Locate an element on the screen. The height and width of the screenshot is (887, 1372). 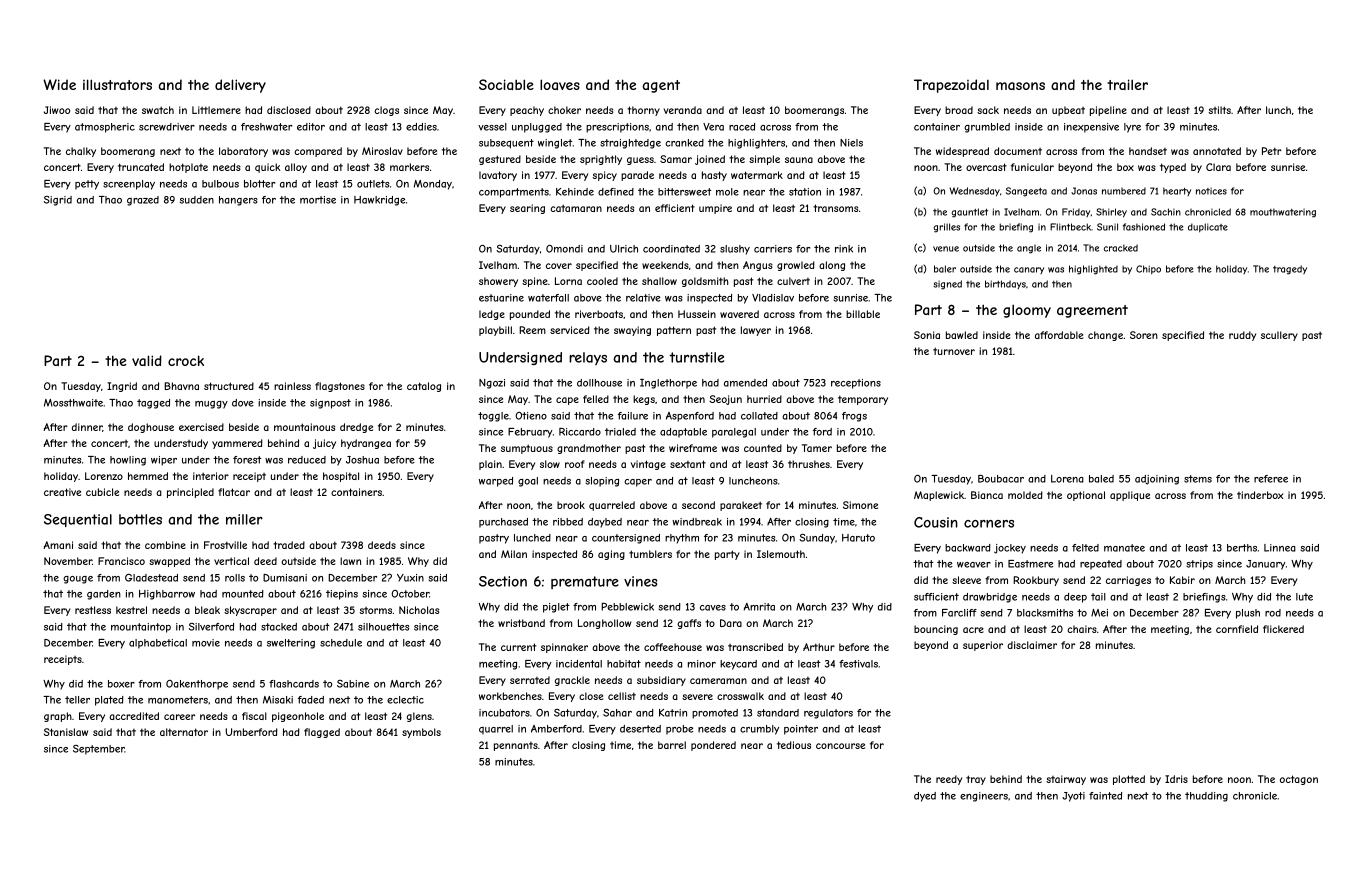
second is located at coordinates (698, 505).
